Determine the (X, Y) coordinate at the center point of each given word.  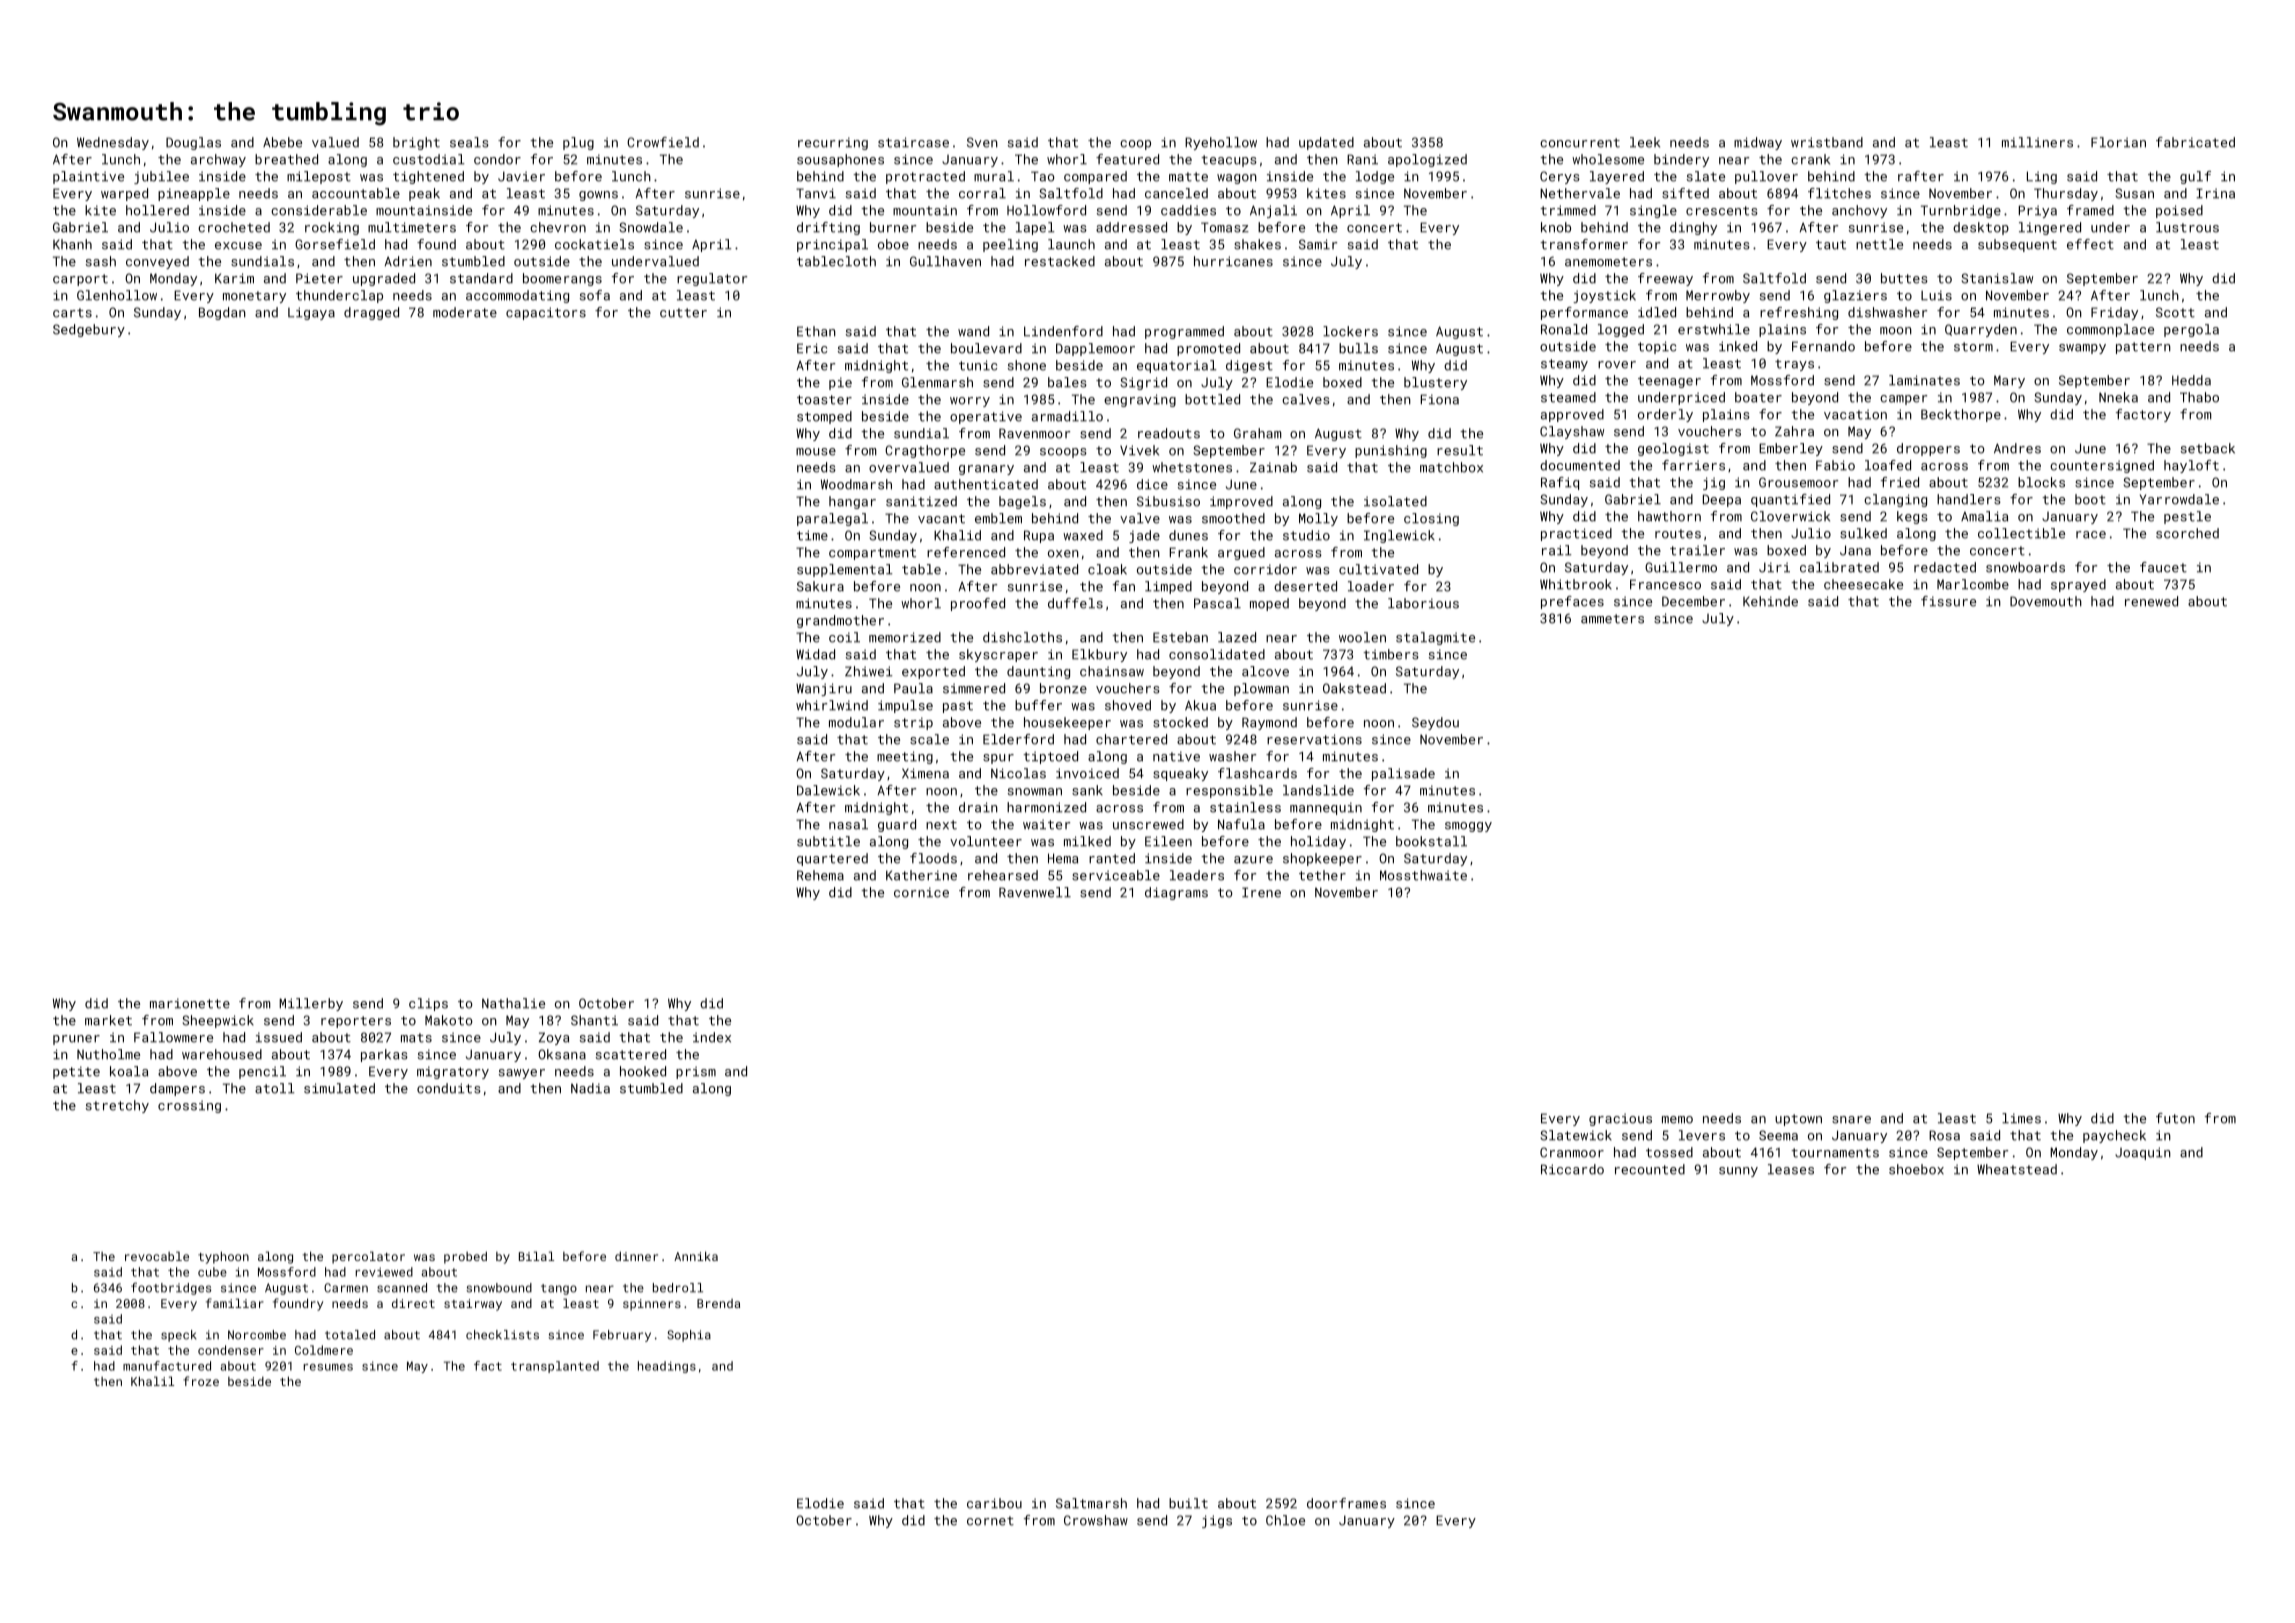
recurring (833, 143)
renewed (2151, 601)
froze (201, 1381)
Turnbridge (1961, 211)
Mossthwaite (1423, 875)
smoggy (1468, 827)
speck (179, 1336)
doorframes (1346, 1503)
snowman (1035, 792)
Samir (1318, 244)
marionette (190, 1003)
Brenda (718, 1303)
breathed (286, 159)
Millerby (311, 1004)
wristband (1827, 142)
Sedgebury (89, 330)
